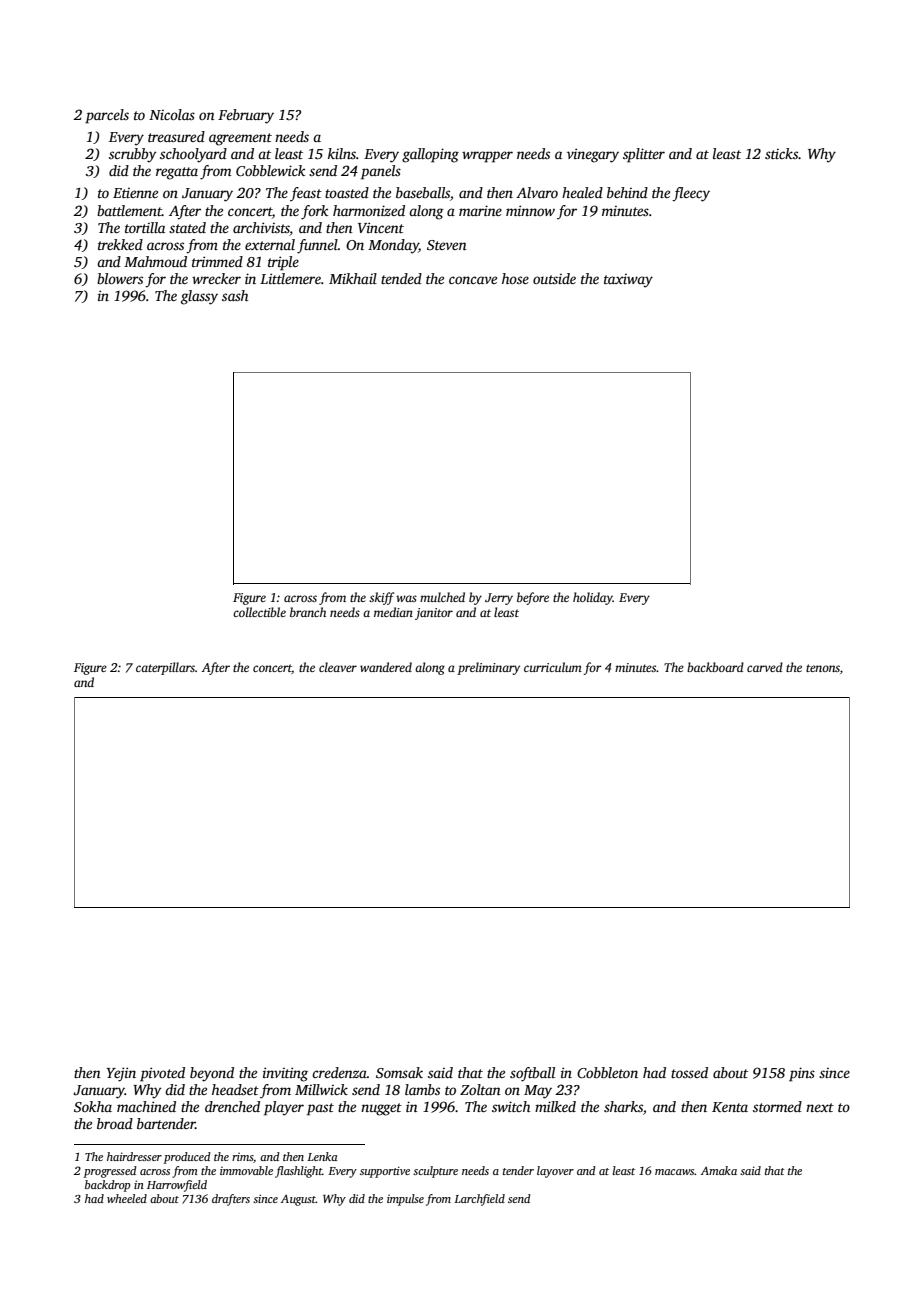 The image size is (924, 1308). Describe the element at coordinates (338, 667) in the screenshot. I see `cleaver` at that location.
